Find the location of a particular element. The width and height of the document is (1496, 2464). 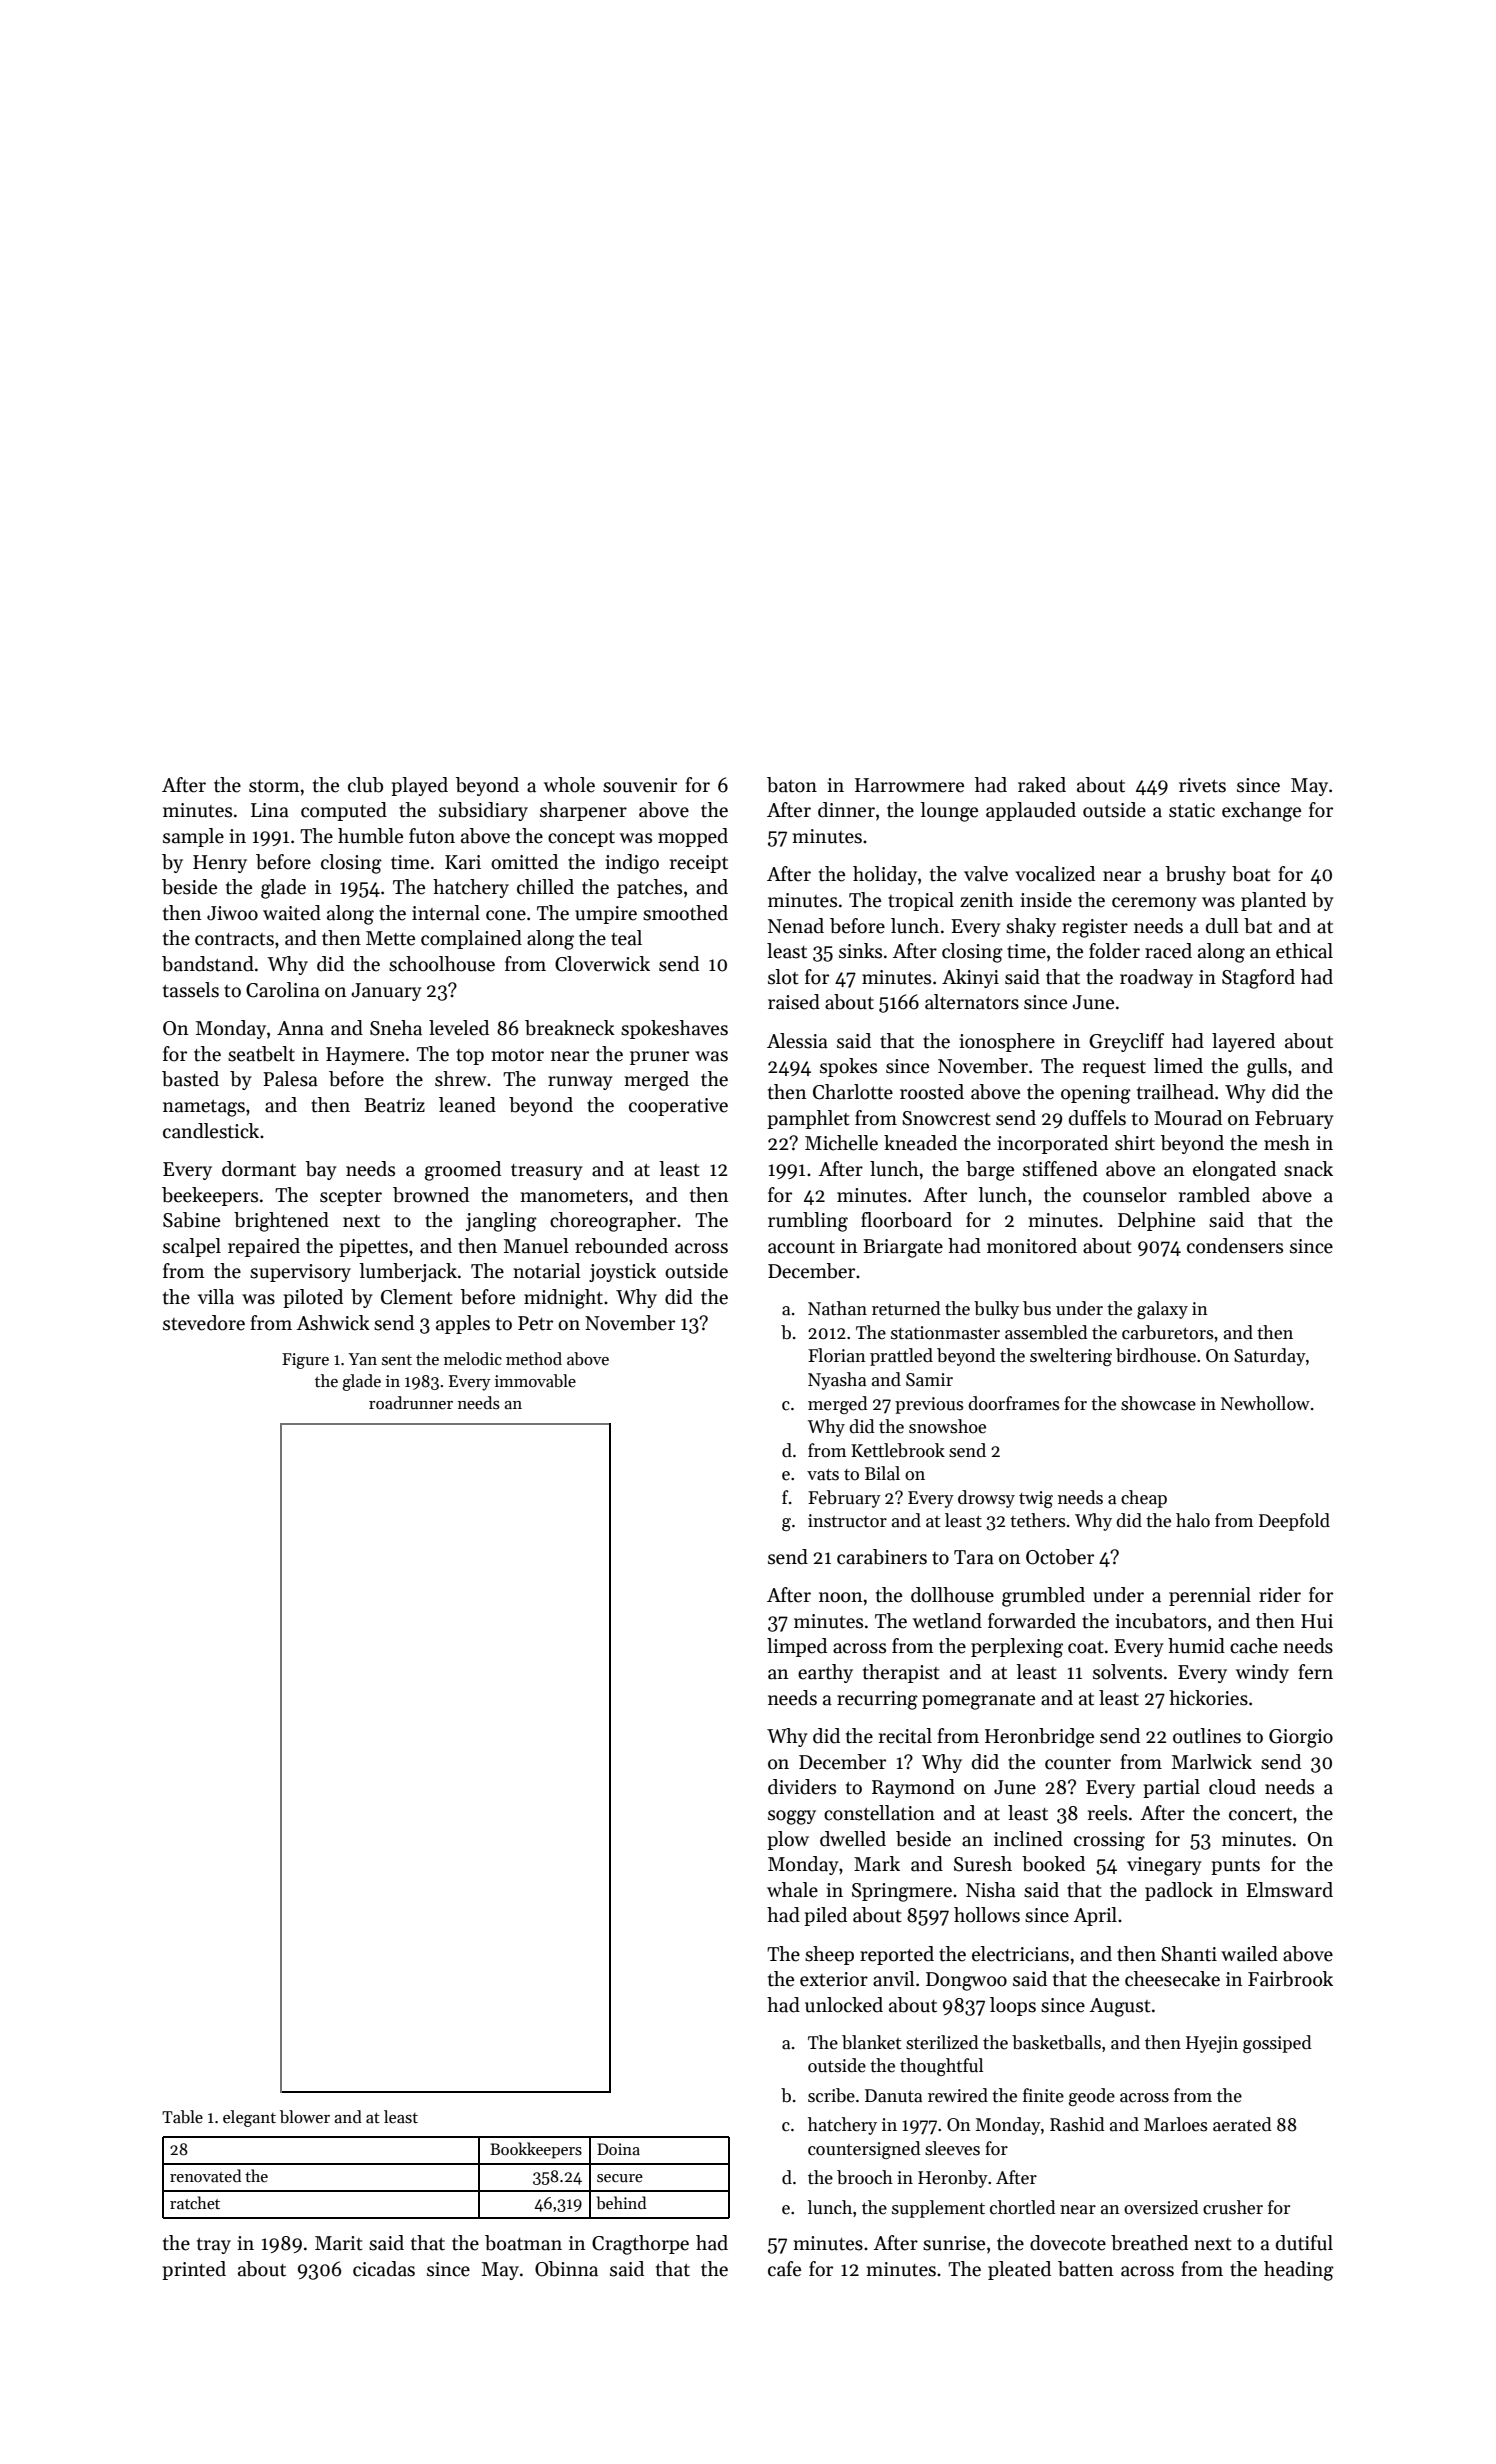

cafe is located at coordinates (784, 2269).
